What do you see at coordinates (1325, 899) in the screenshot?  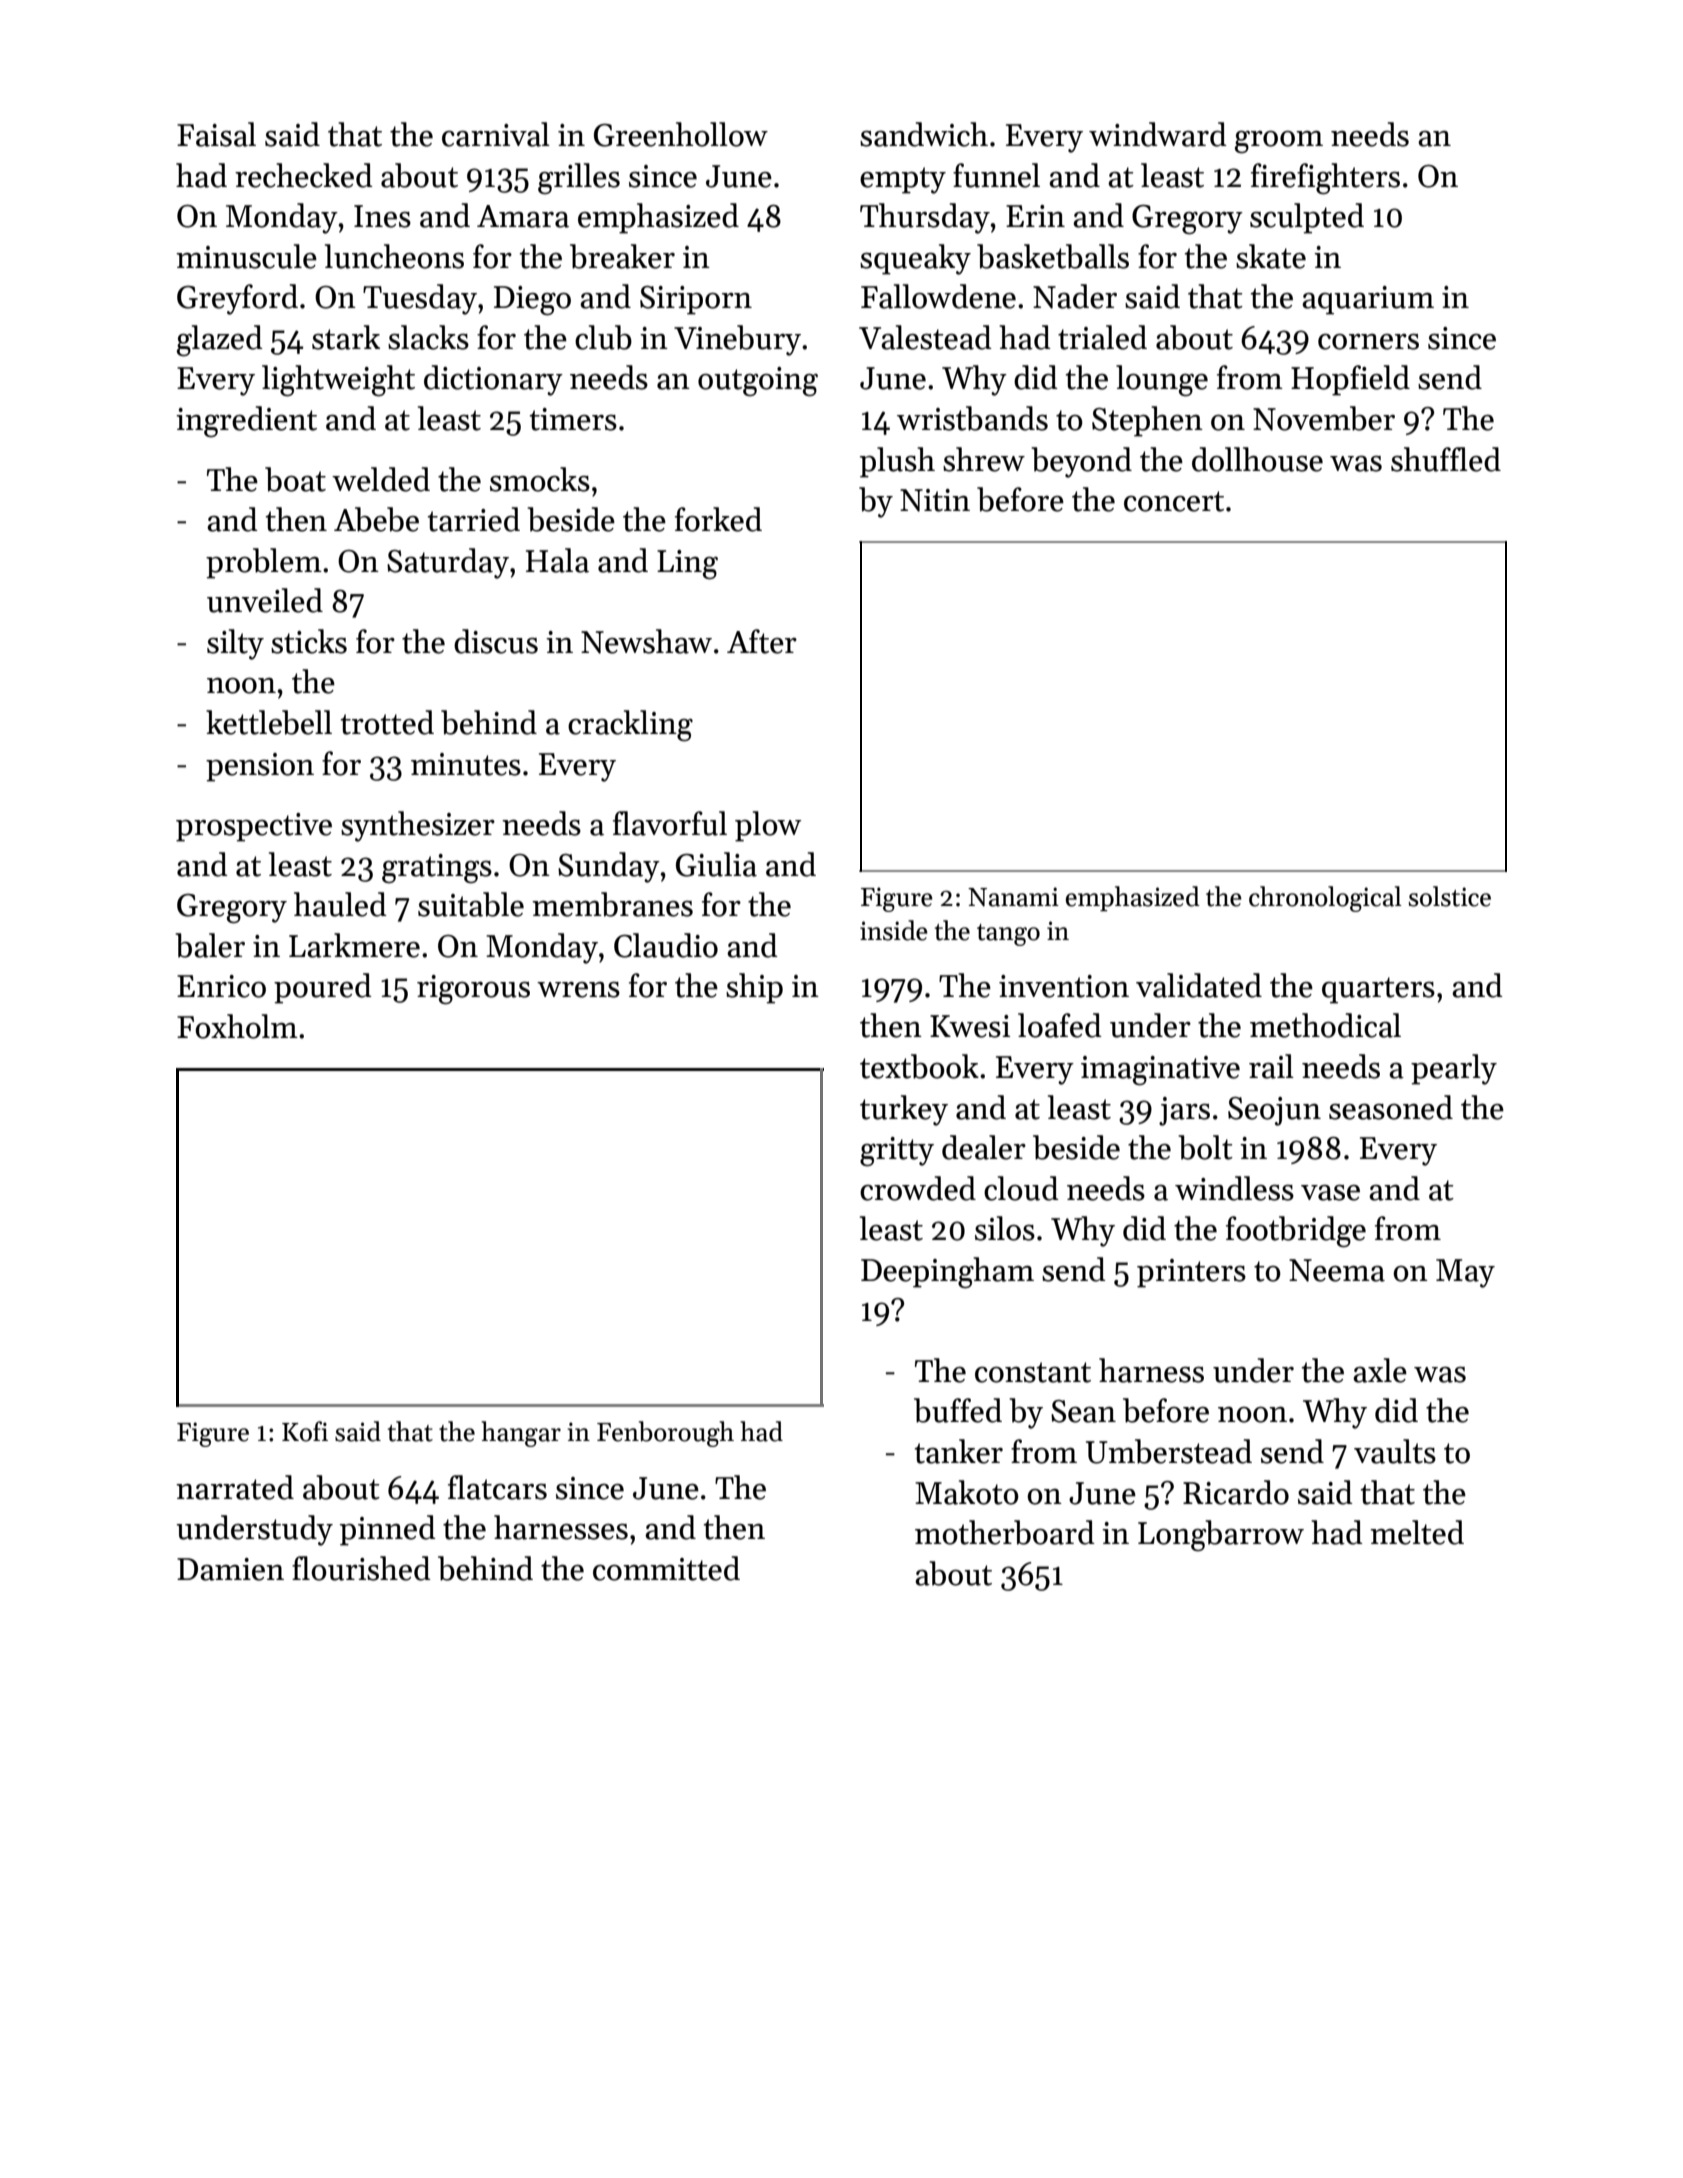 I see `chronological` at bounding box center [1325, 899].
